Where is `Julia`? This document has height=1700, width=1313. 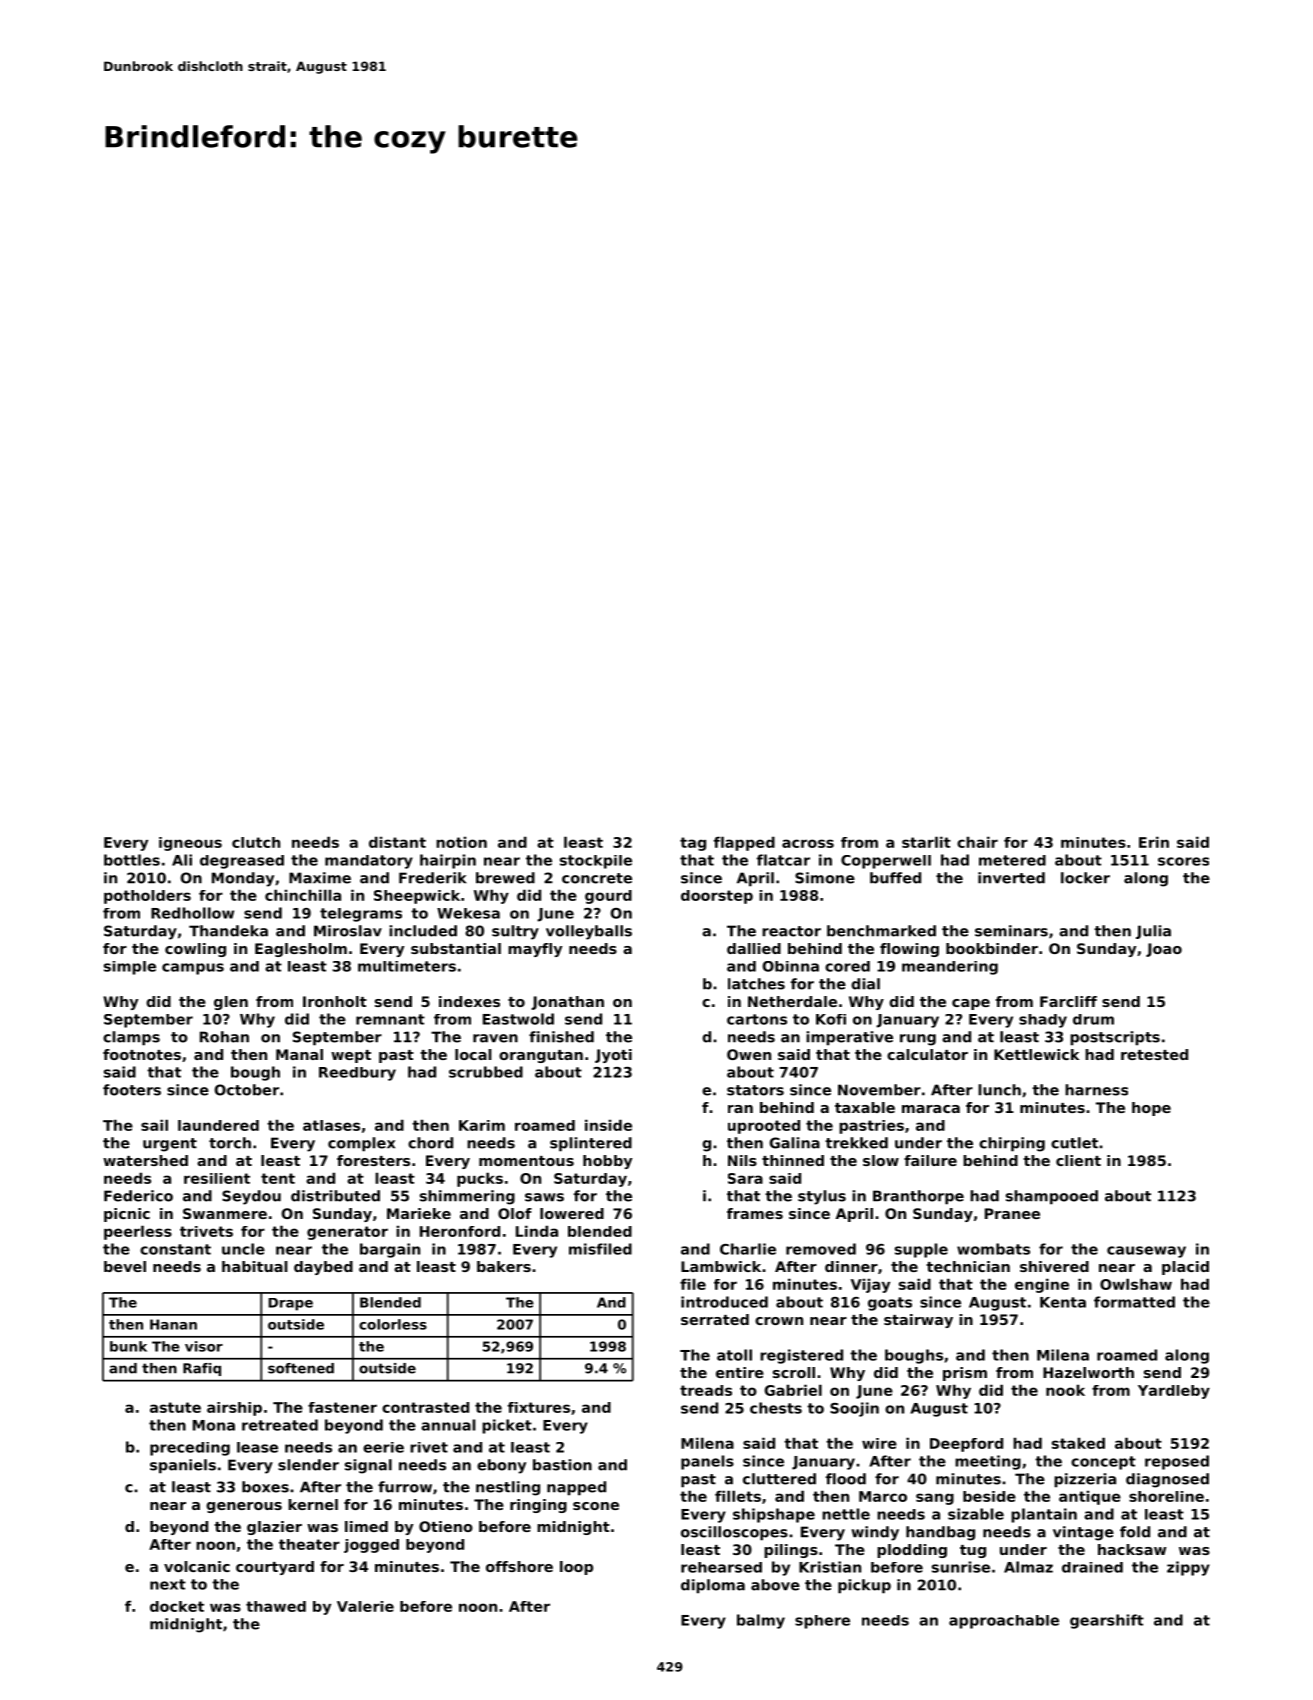 Julia is located at coordinates (1153, 932).
